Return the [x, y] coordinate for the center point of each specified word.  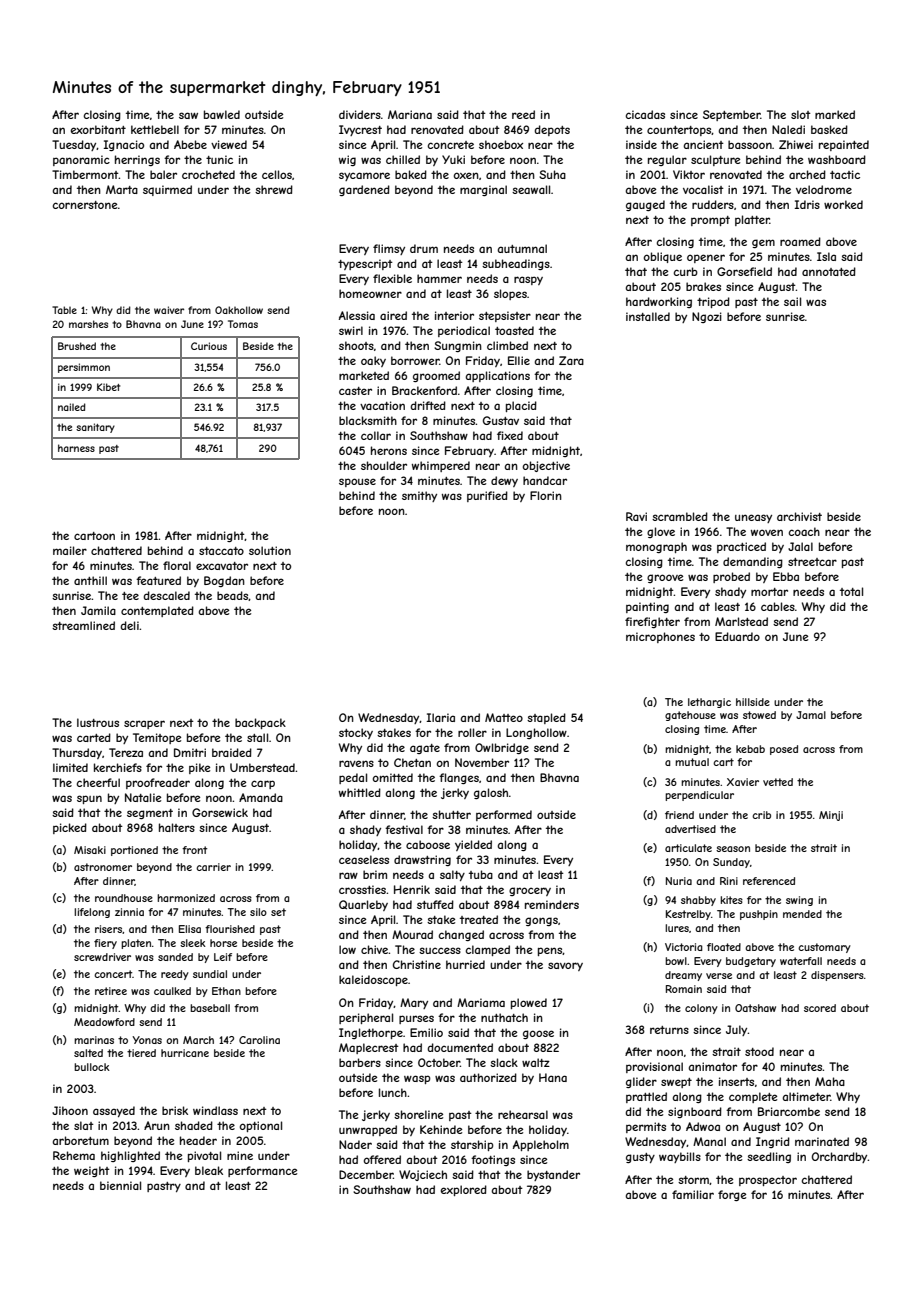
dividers [360, 114]
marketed [364, 375]
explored [464, 1190]
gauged [645, 205]
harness [76, 448]
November [482, 762]
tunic [219, 159]
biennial [120, 1185]
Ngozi [707, 317]
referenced [769, 881]
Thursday [77, 753]
